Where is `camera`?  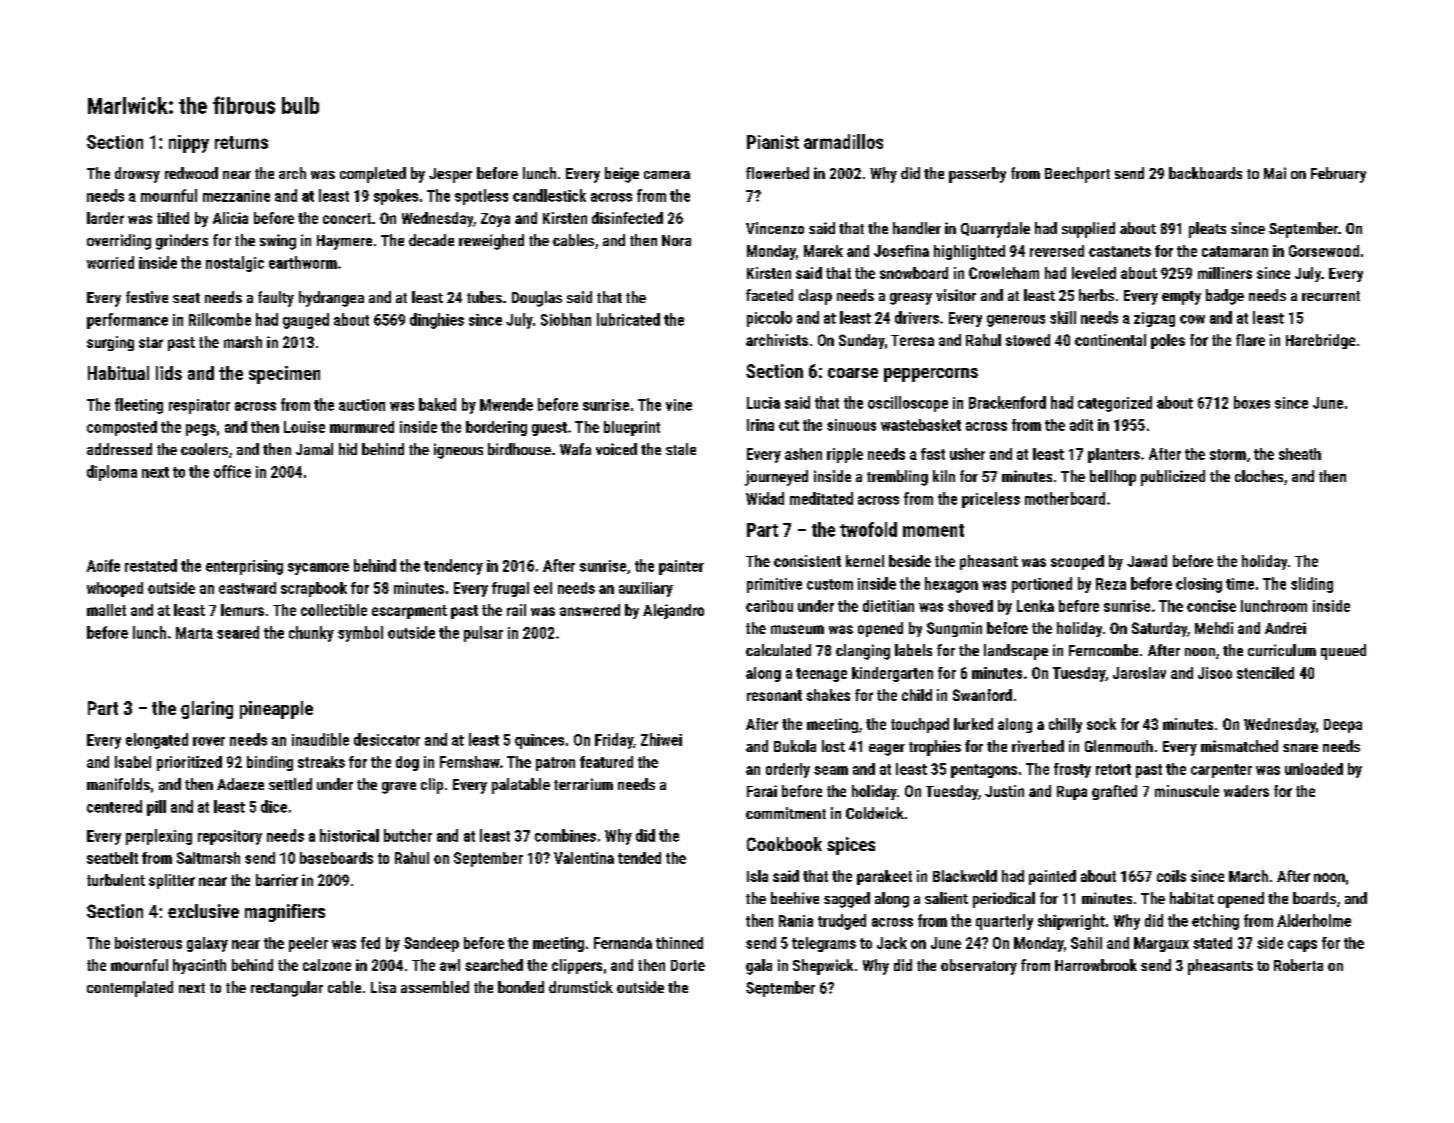 camera is located at coordinates (667, 175).
